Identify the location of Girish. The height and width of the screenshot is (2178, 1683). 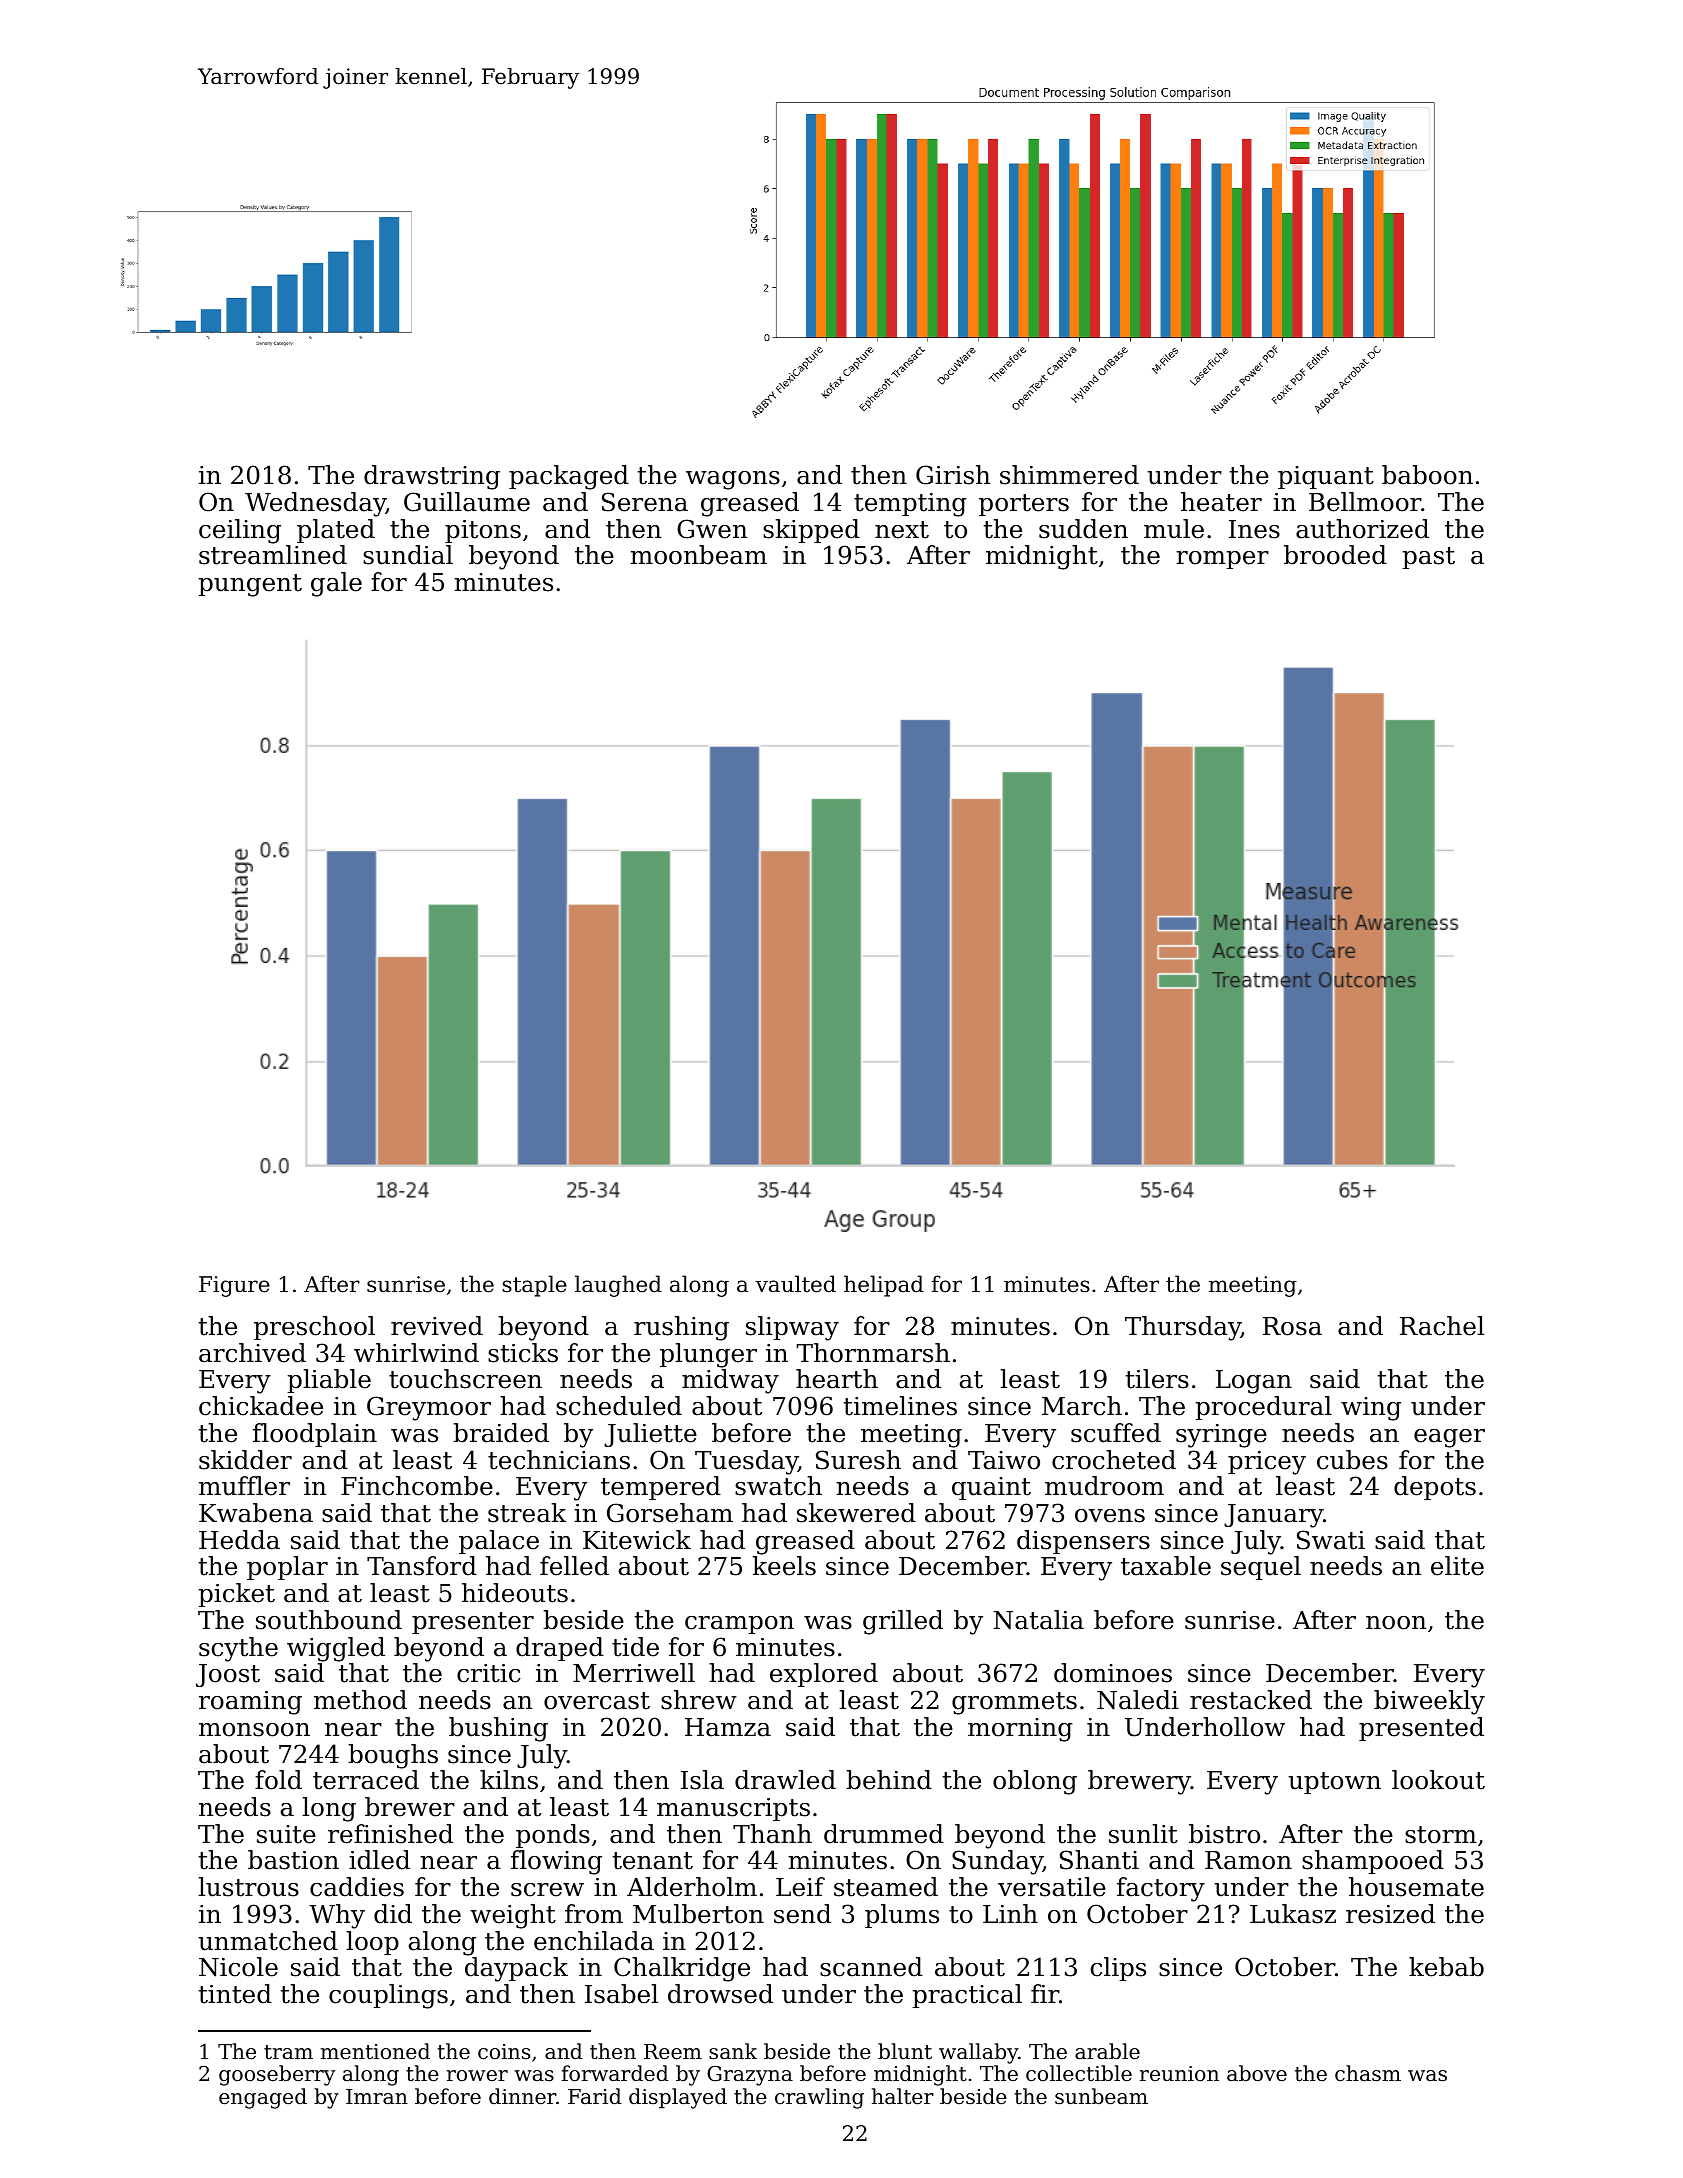
(953, 475).
